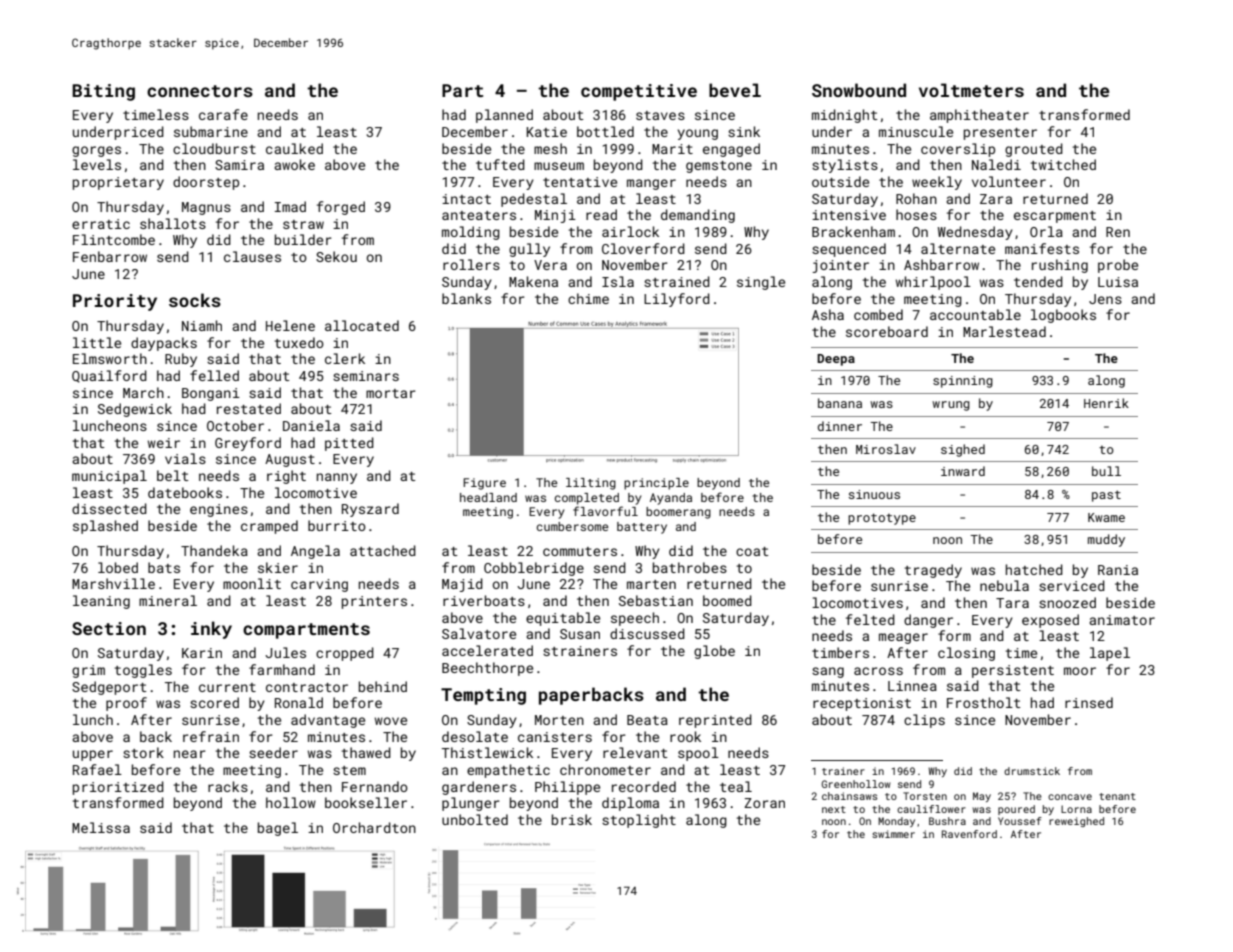 The height and width of the page is (952, 1233). I want to click on Jens, so click(1105, 299).
